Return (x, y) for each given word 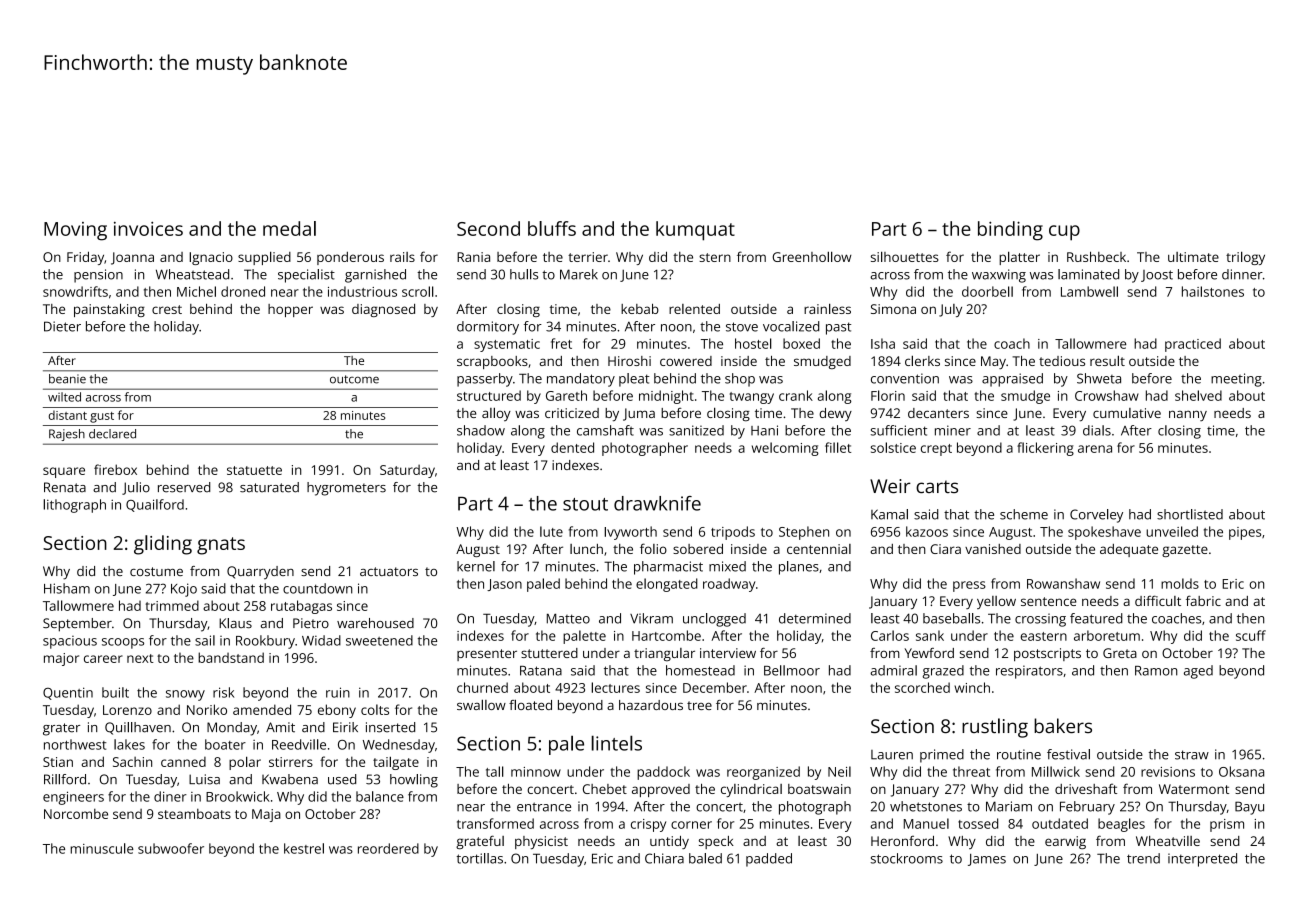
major (61, 659)
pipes (1245, 533)
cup (1064, 233)
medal (289, 228)
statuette (254, 470)
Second (488, 228)
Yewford (929, 653)
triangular (664, 655)
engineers (73, 798)
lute (551, 531)
